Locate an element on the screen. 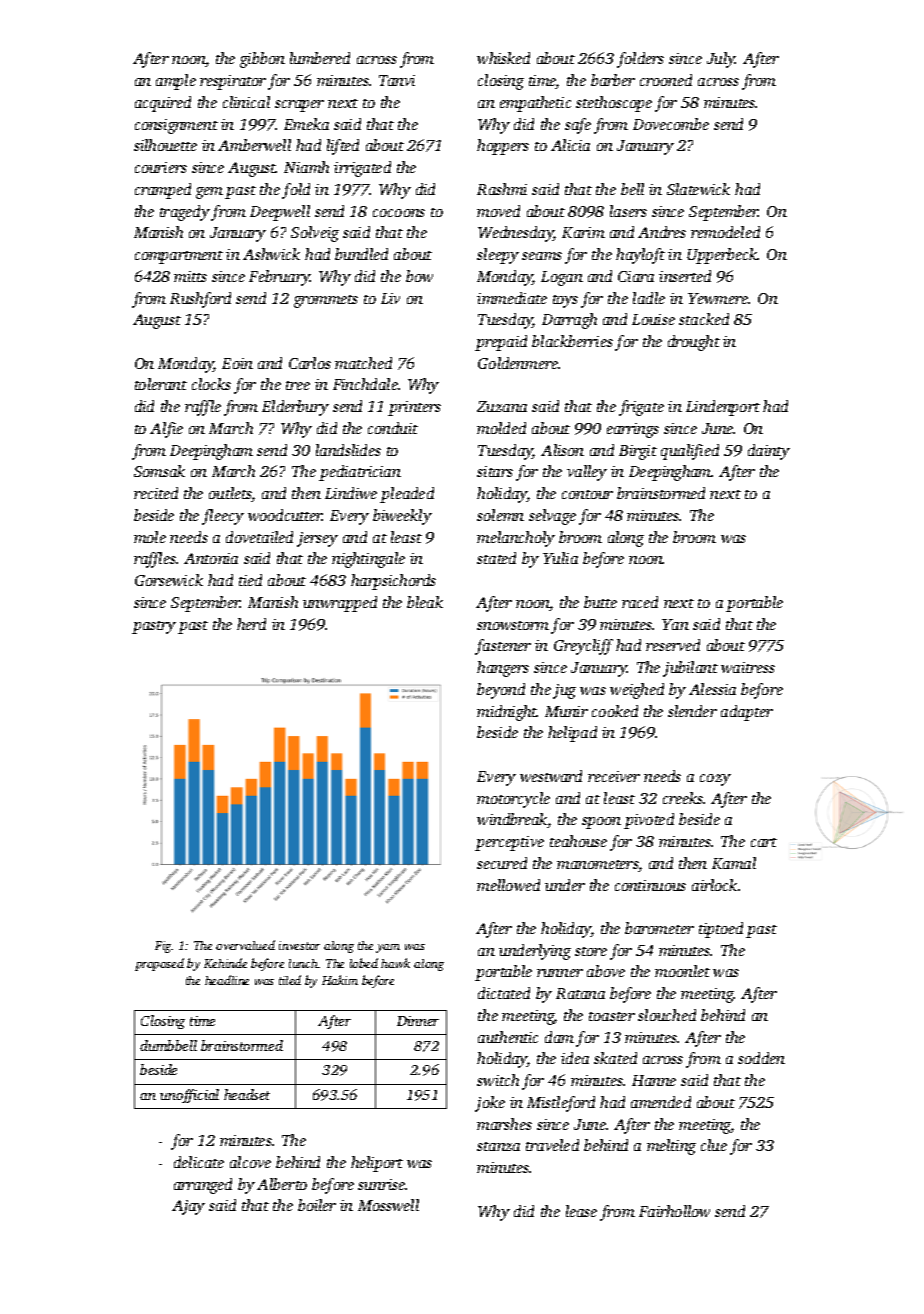  crooned is located at coordinates (666, 80).
